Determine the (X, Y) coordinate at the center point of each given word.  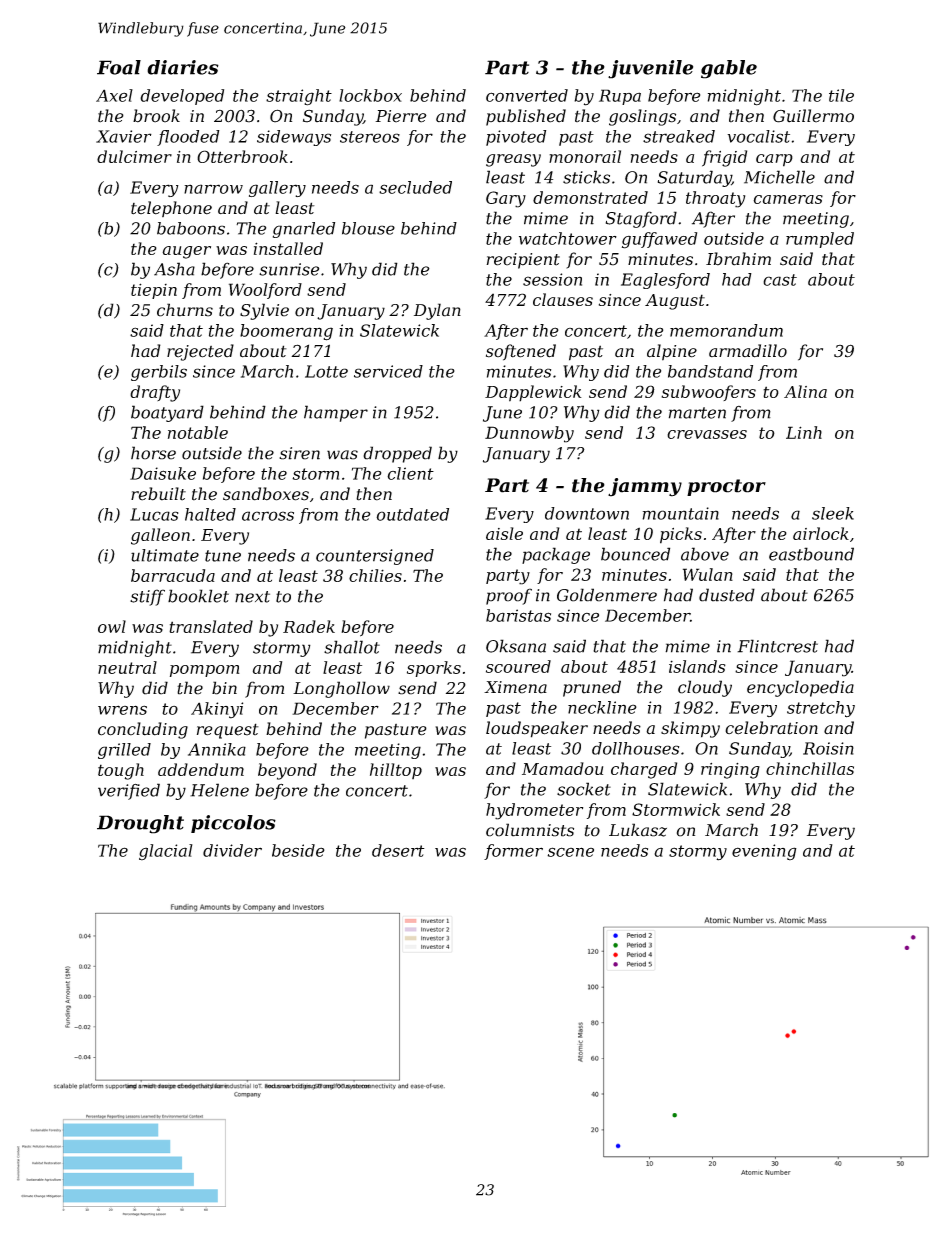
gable (729, 69)
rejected (200, 352)
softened (521, 352)
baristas (518, 615)
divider (232, 850)
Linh (804, 432)
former (513, 852)
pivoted (516, 138)
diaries (183, 67)
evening (764, 852)
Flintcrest (777, 646)
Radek (309, 626)
